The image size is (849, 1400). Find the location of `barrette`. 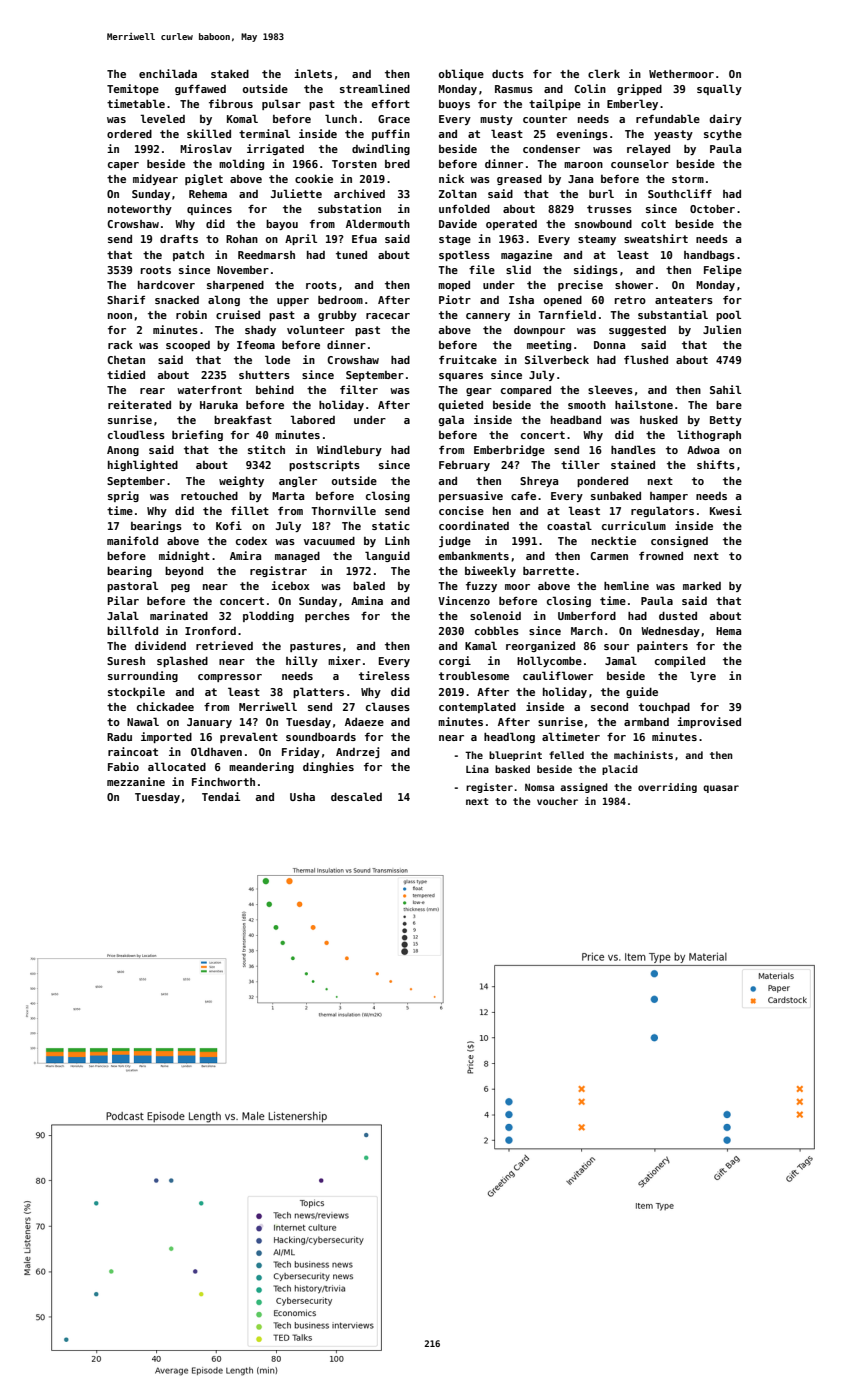

barrette is located at coordinates (548, 571).
